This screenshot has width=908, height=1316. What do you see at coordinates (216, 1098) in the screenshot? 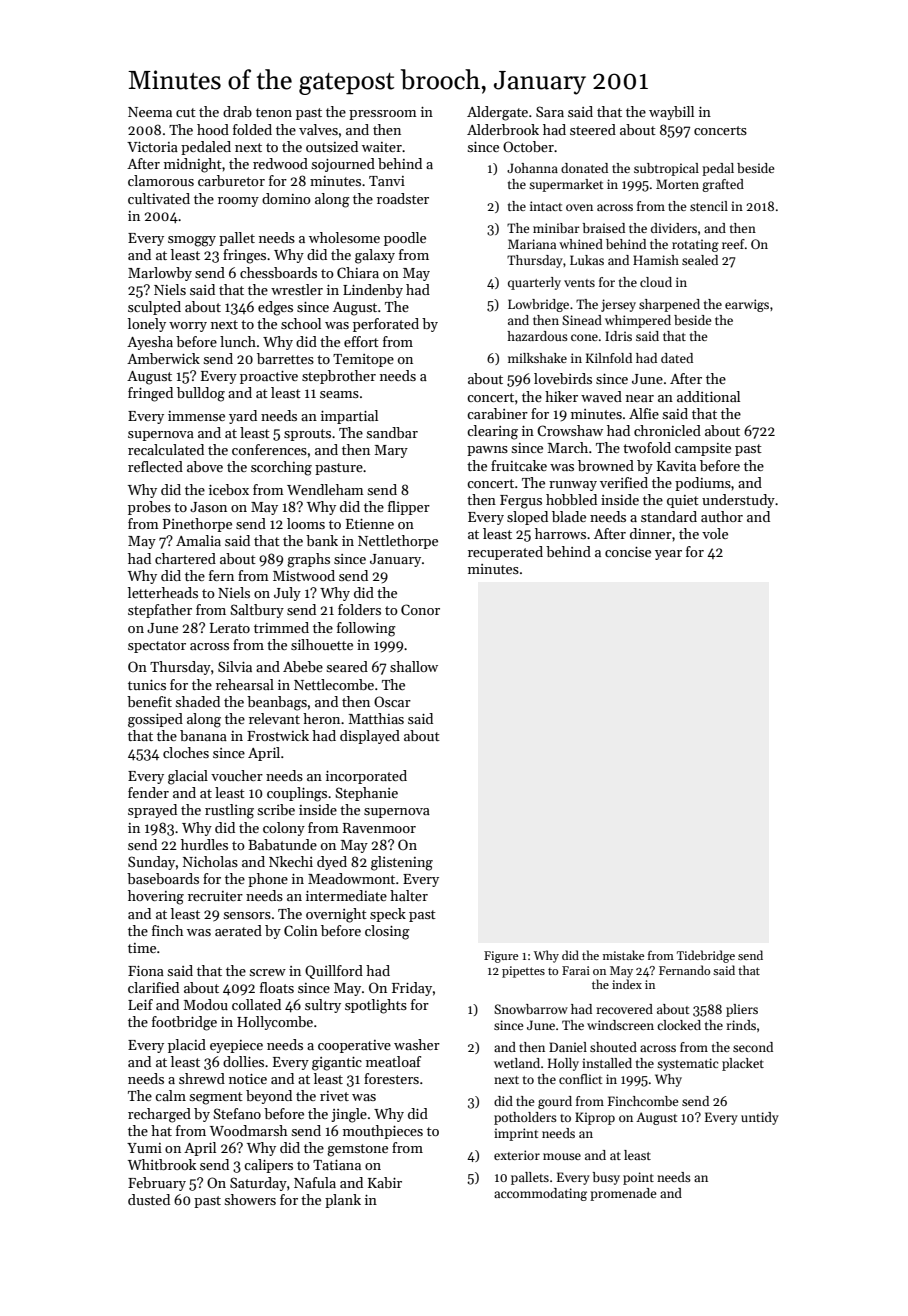
I see `segment` at bounding box center [216, 1098].
